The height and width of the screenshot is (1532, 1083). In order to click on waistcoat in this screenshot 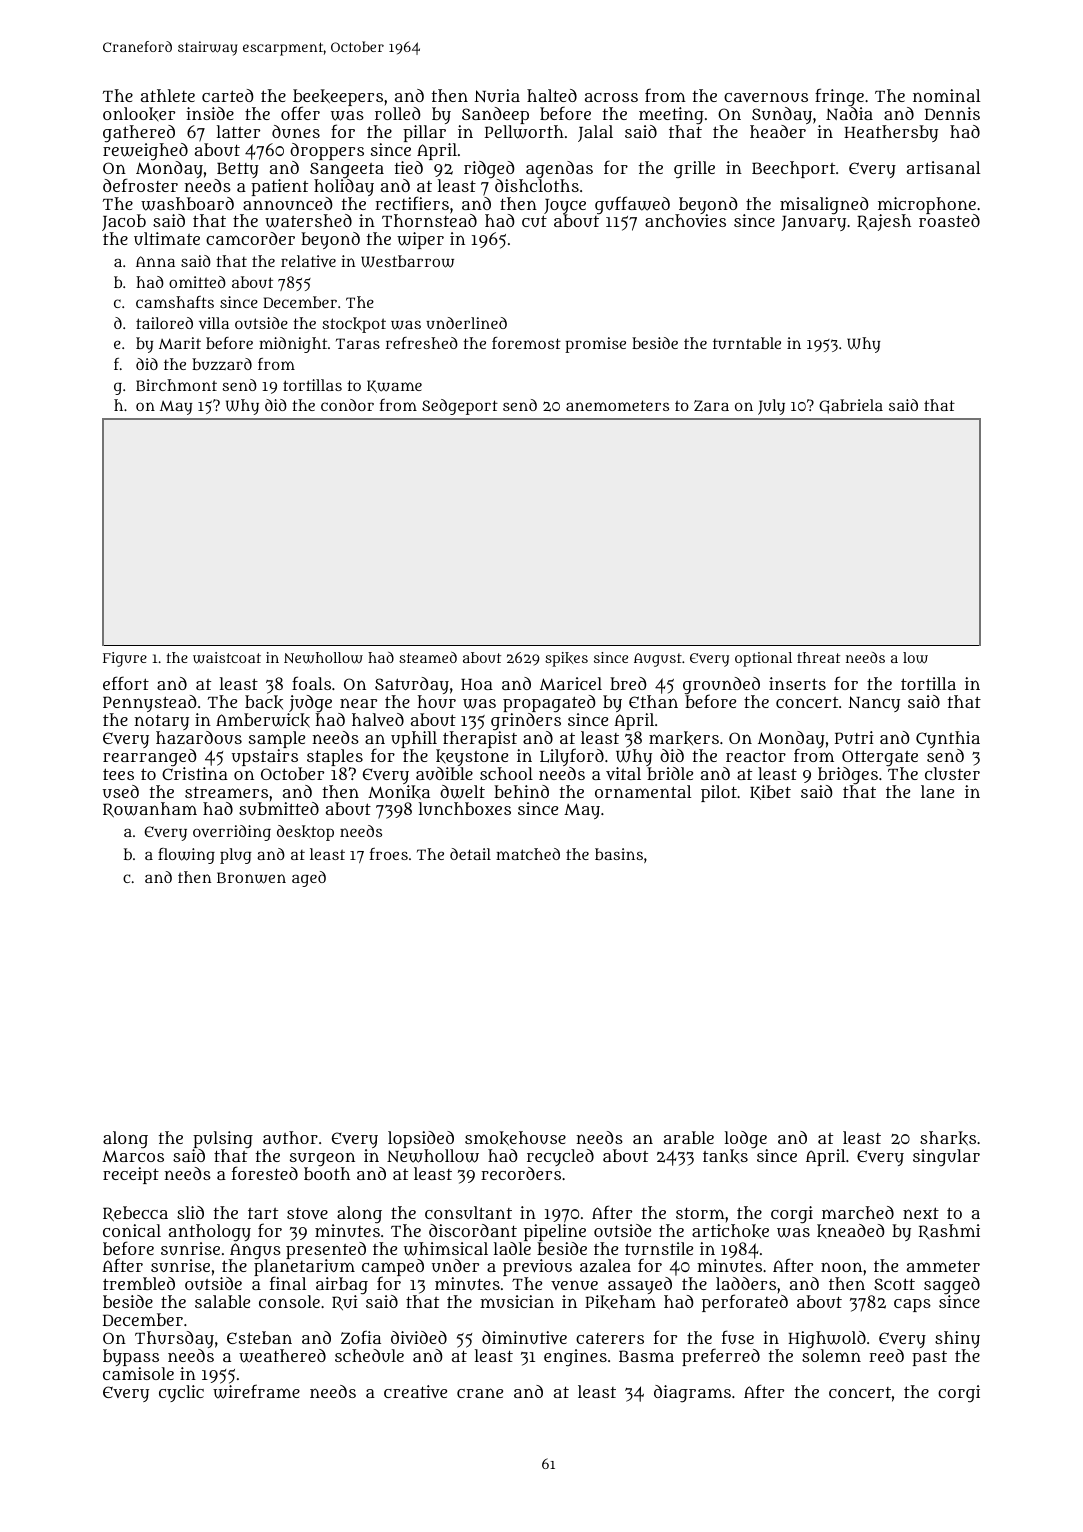, I will do `click(227, 658)`.
